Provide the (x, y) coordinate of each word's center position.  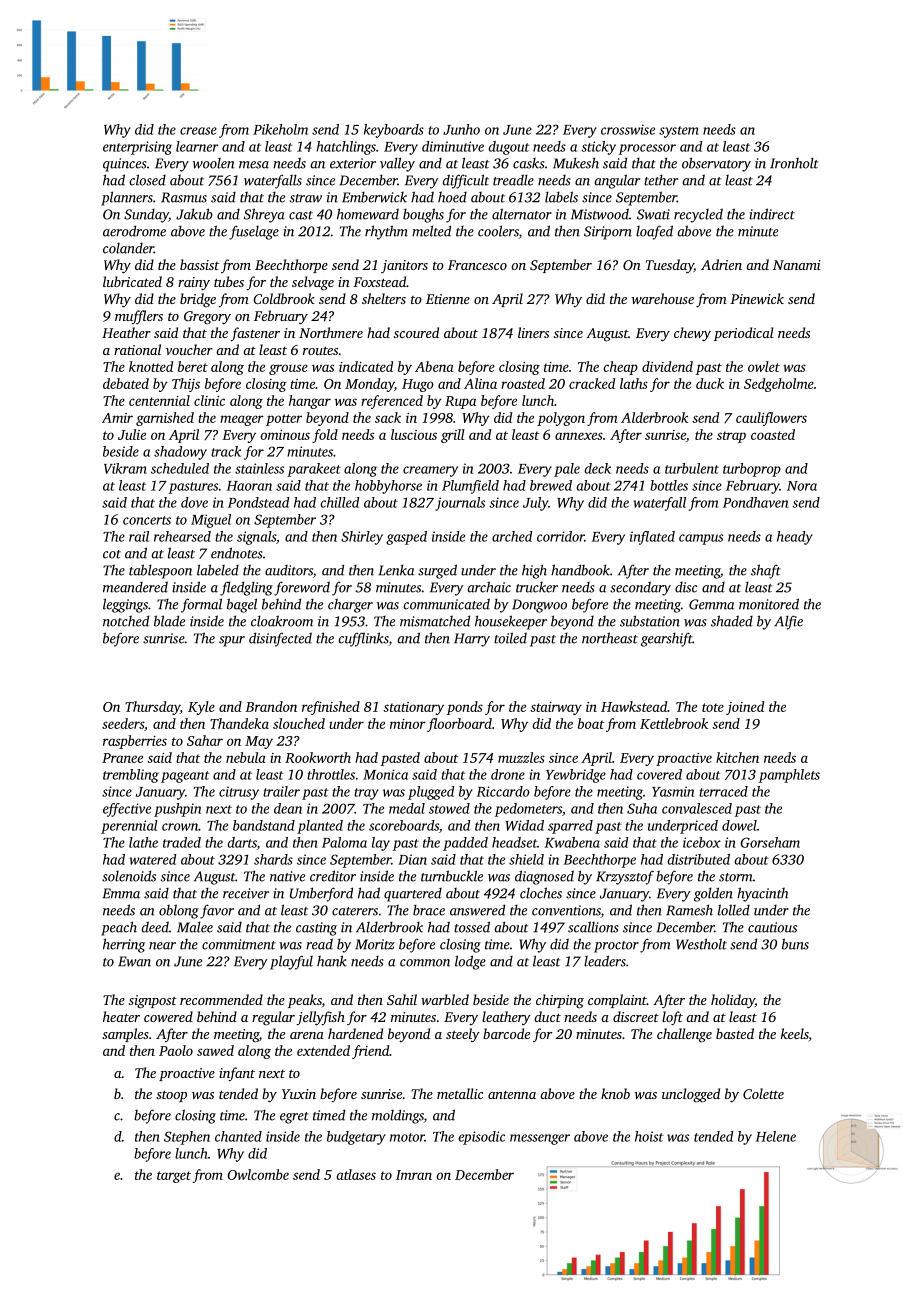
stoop (171, 1096)
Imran (414, 1175)
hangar (310, 402)
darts (242, 843)
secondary (640, 588)
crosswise (628, 129)
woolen (214, 163)
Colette (763, 1093)
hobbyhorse (388, 487)
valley (397, 164)
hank (332, 961)
